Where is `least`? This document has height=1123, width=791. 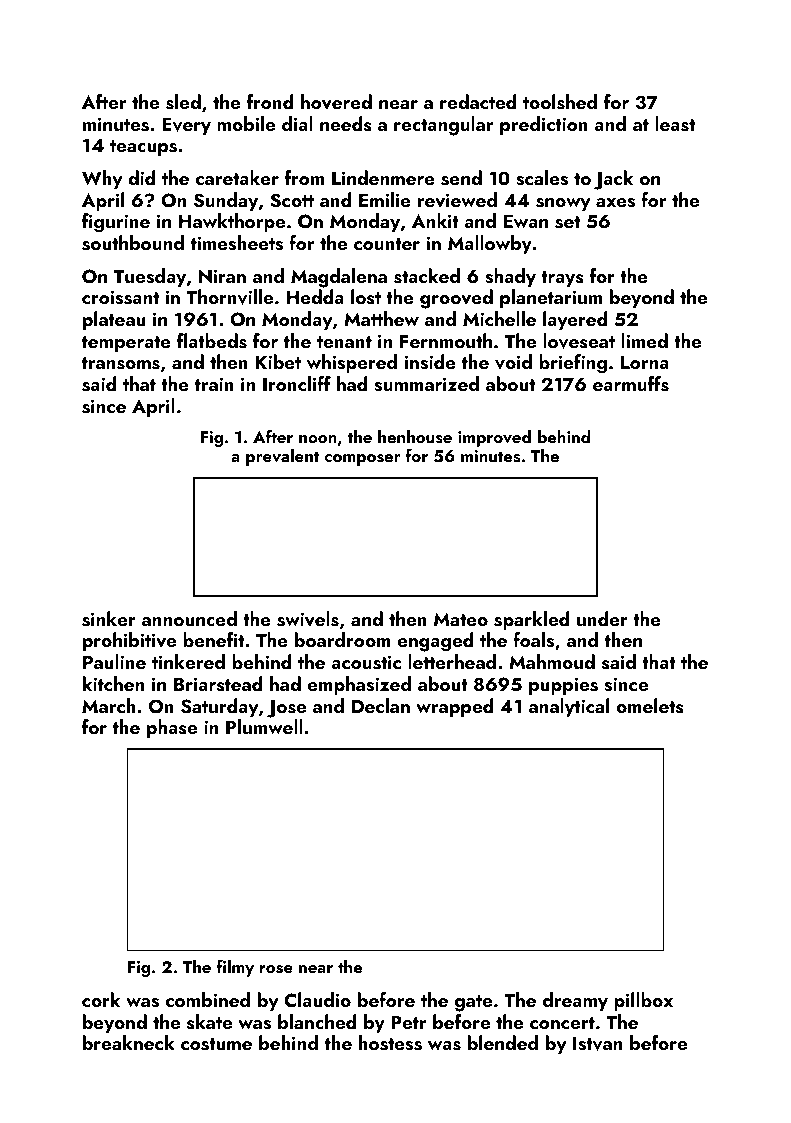 least is located at coordinates (675, 124).
